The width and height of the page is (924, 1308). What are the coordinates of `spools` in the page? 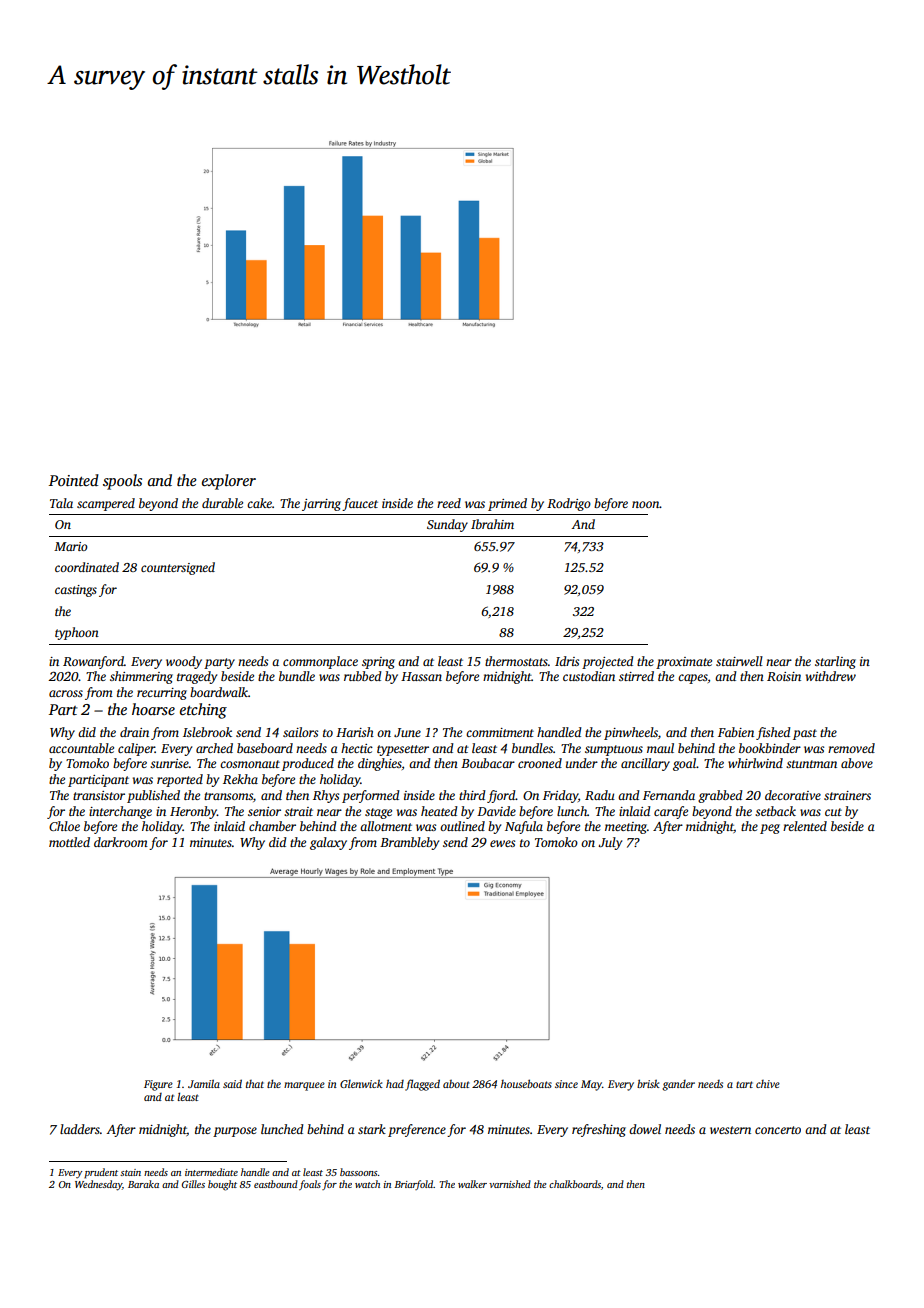 It's located at (122, 482).
